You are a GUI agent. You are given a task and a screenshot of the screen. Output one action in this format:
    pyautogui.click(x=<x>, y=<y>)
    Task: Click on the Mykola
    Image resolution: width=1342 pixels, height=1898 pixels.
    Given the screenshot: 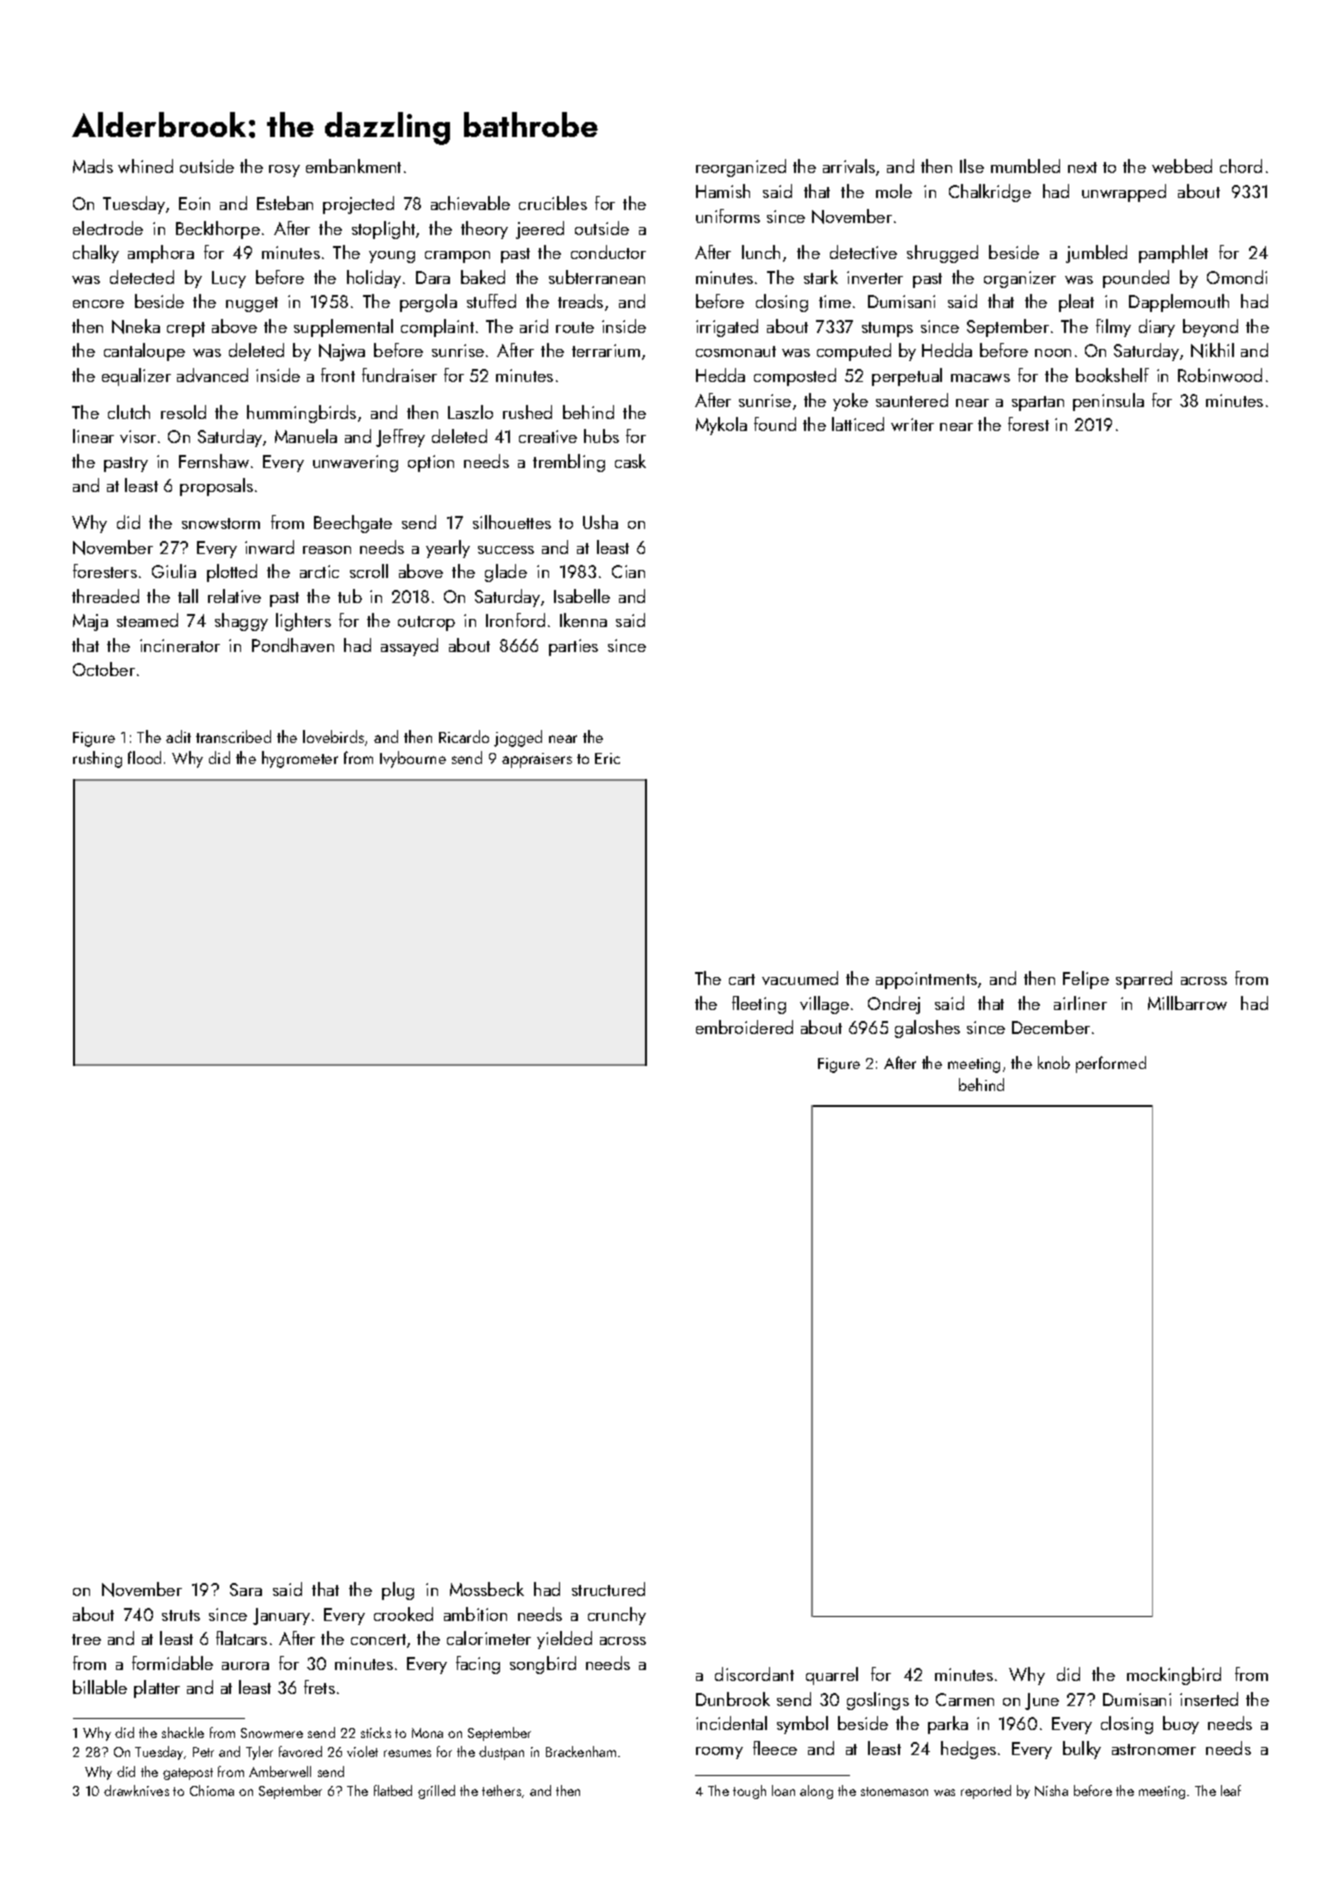 What is the action you would take?
    pyautogui.click(x=721, y=426)
